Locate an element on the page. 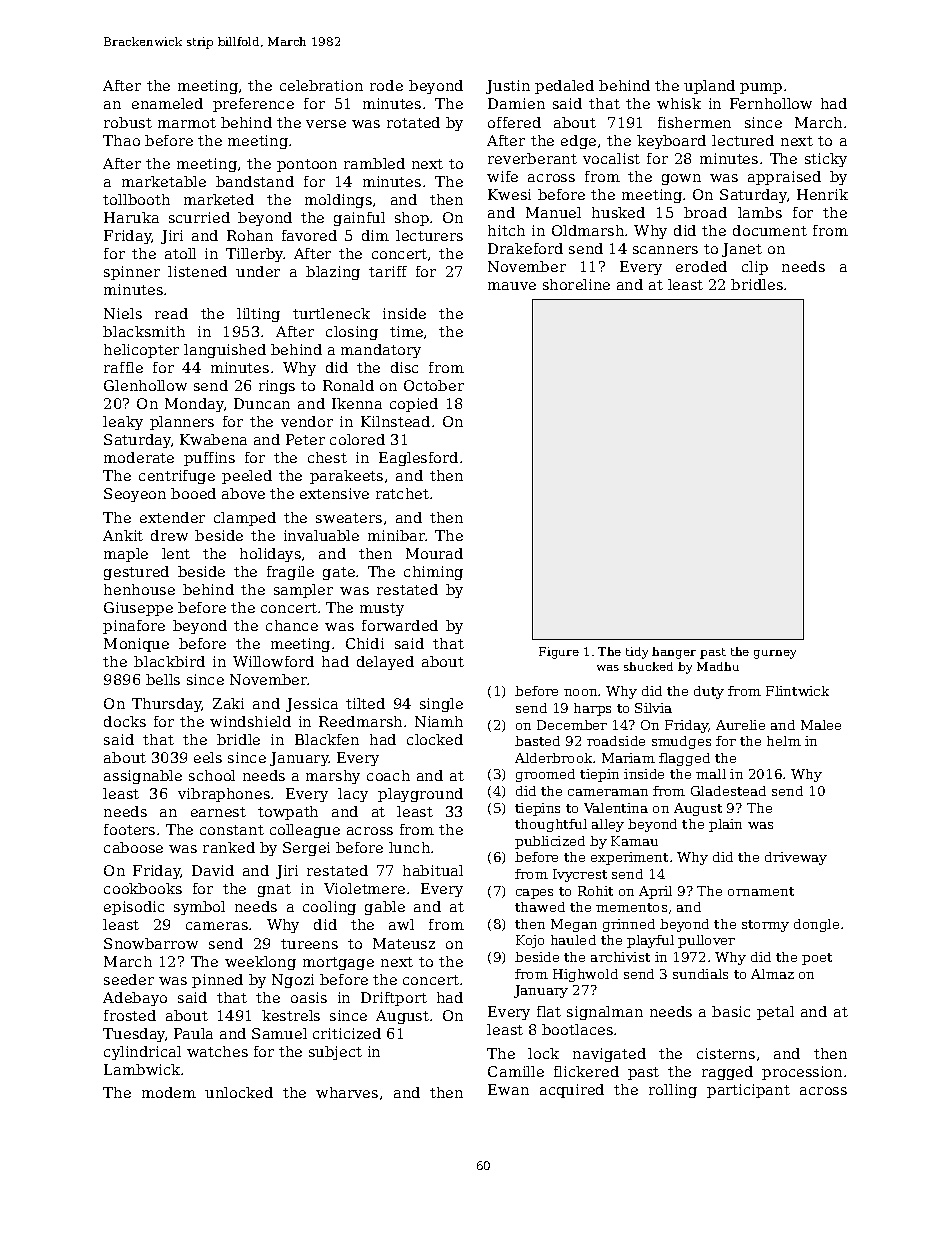  pump is located at coordinates (761, 88).
